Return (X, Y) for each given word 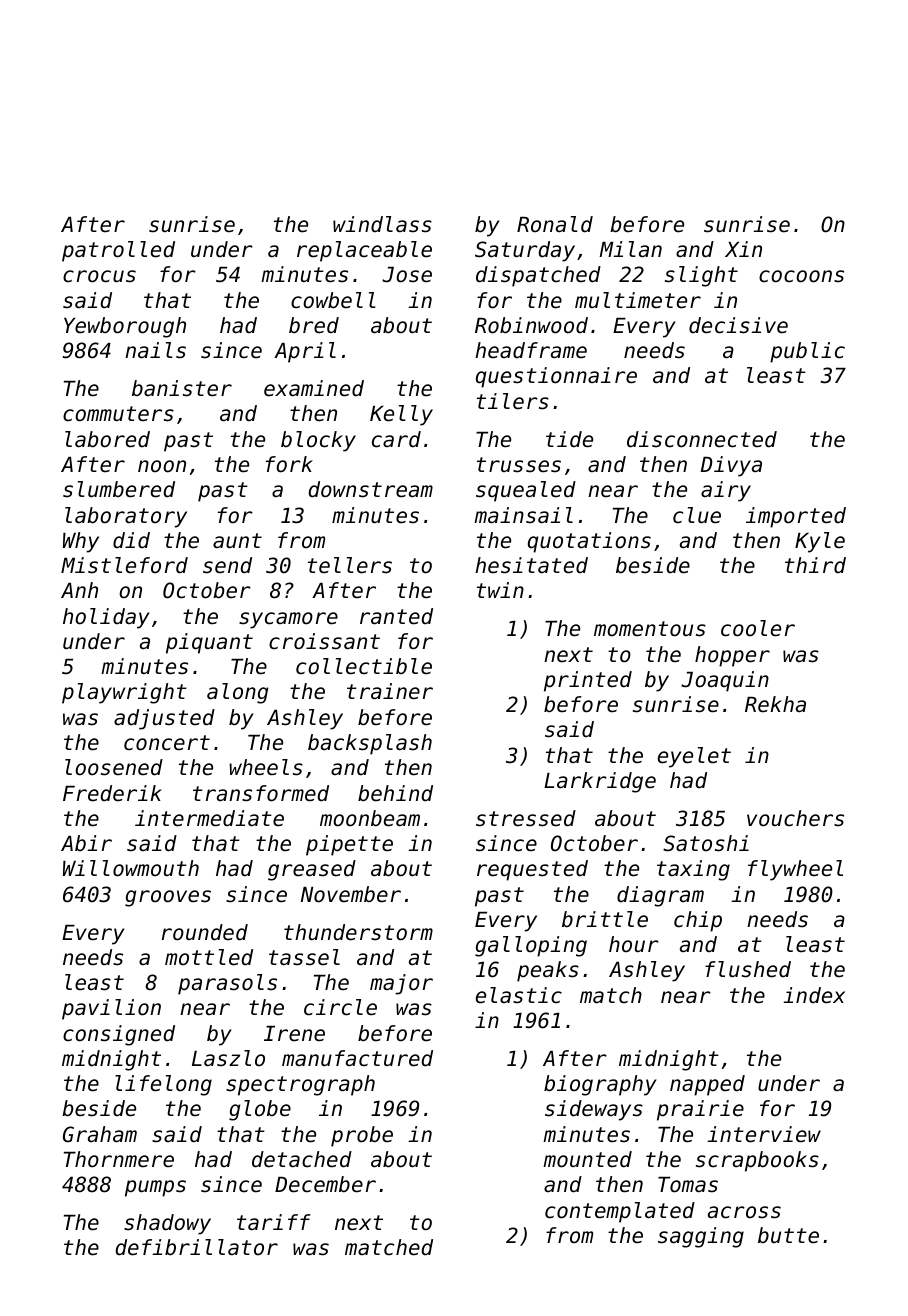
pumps (155, 1188)
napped (707, 1085)
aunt (237, 540)
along (237, 693)
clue (697, 515)
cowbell (333, 300)
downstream (371, 489)
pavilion (111, 1009)
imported (796, 517)
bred (314, 325)
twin (500, 590)
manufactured (357, 1058)
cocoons (801, 276)
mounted (587, 1159)
